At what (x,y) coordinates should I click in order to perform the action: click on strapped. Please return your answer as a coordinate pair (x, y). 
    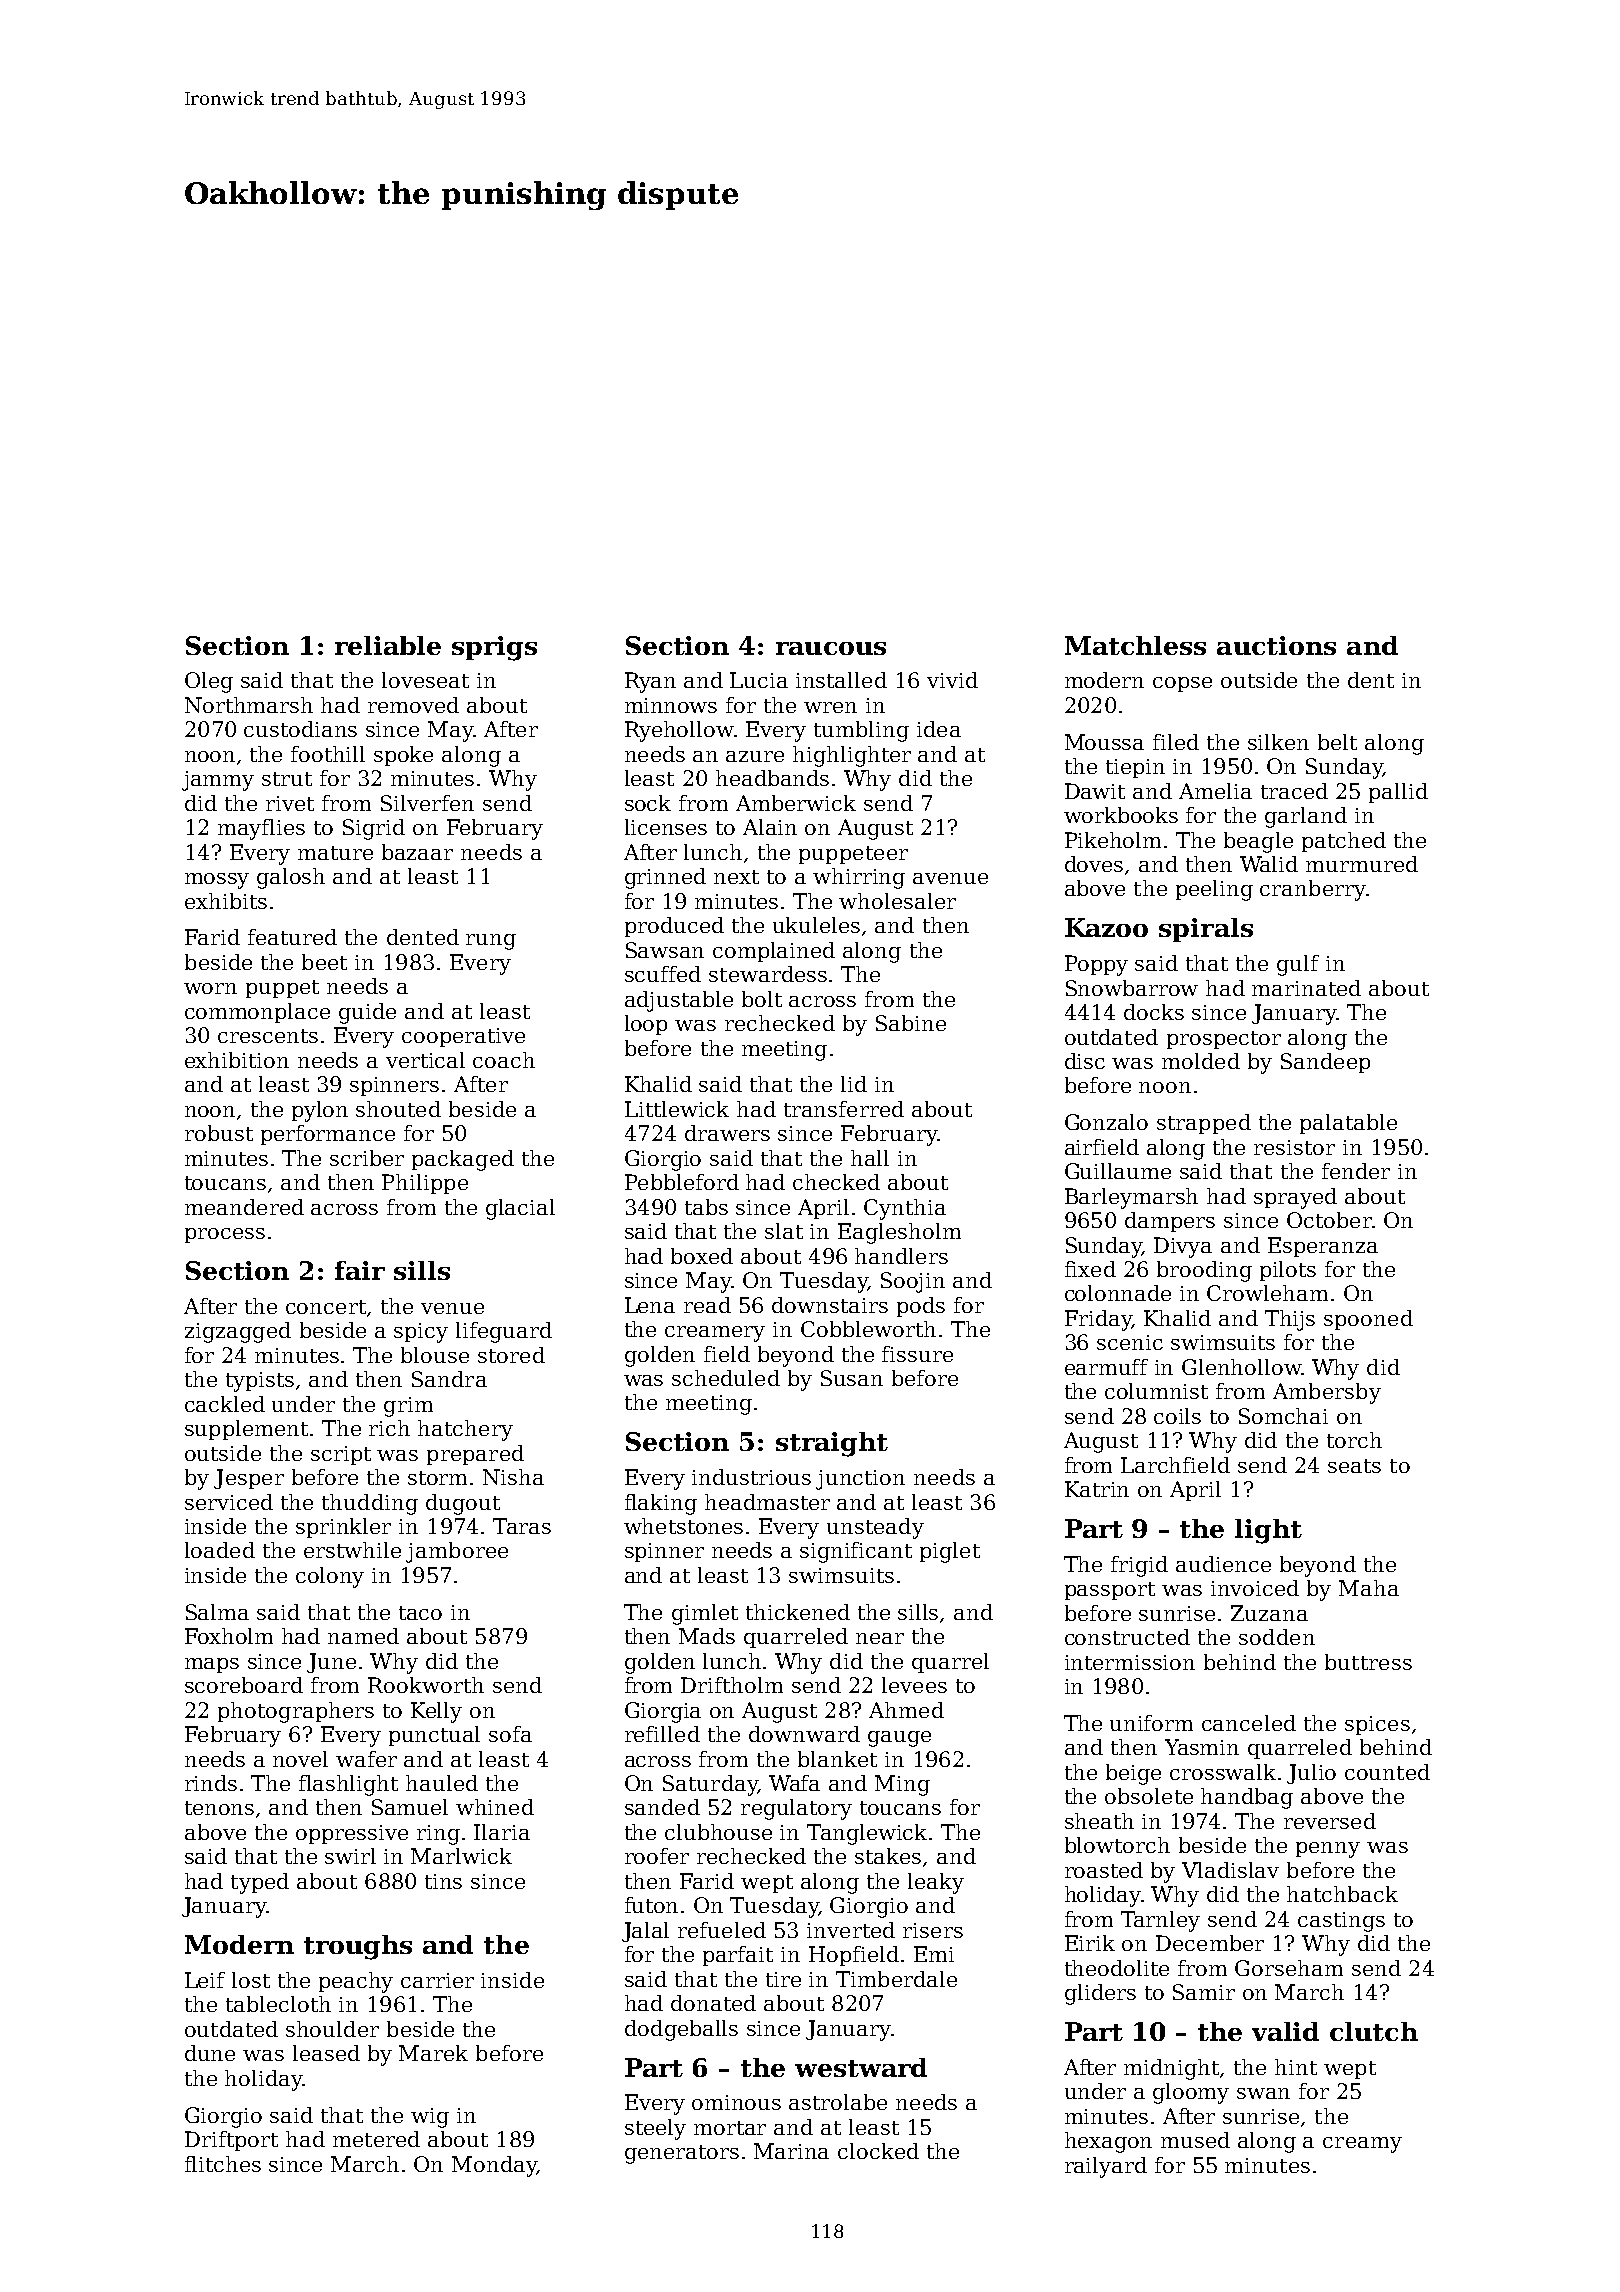
    Looking at the image, I should click on (1204, 1124).
